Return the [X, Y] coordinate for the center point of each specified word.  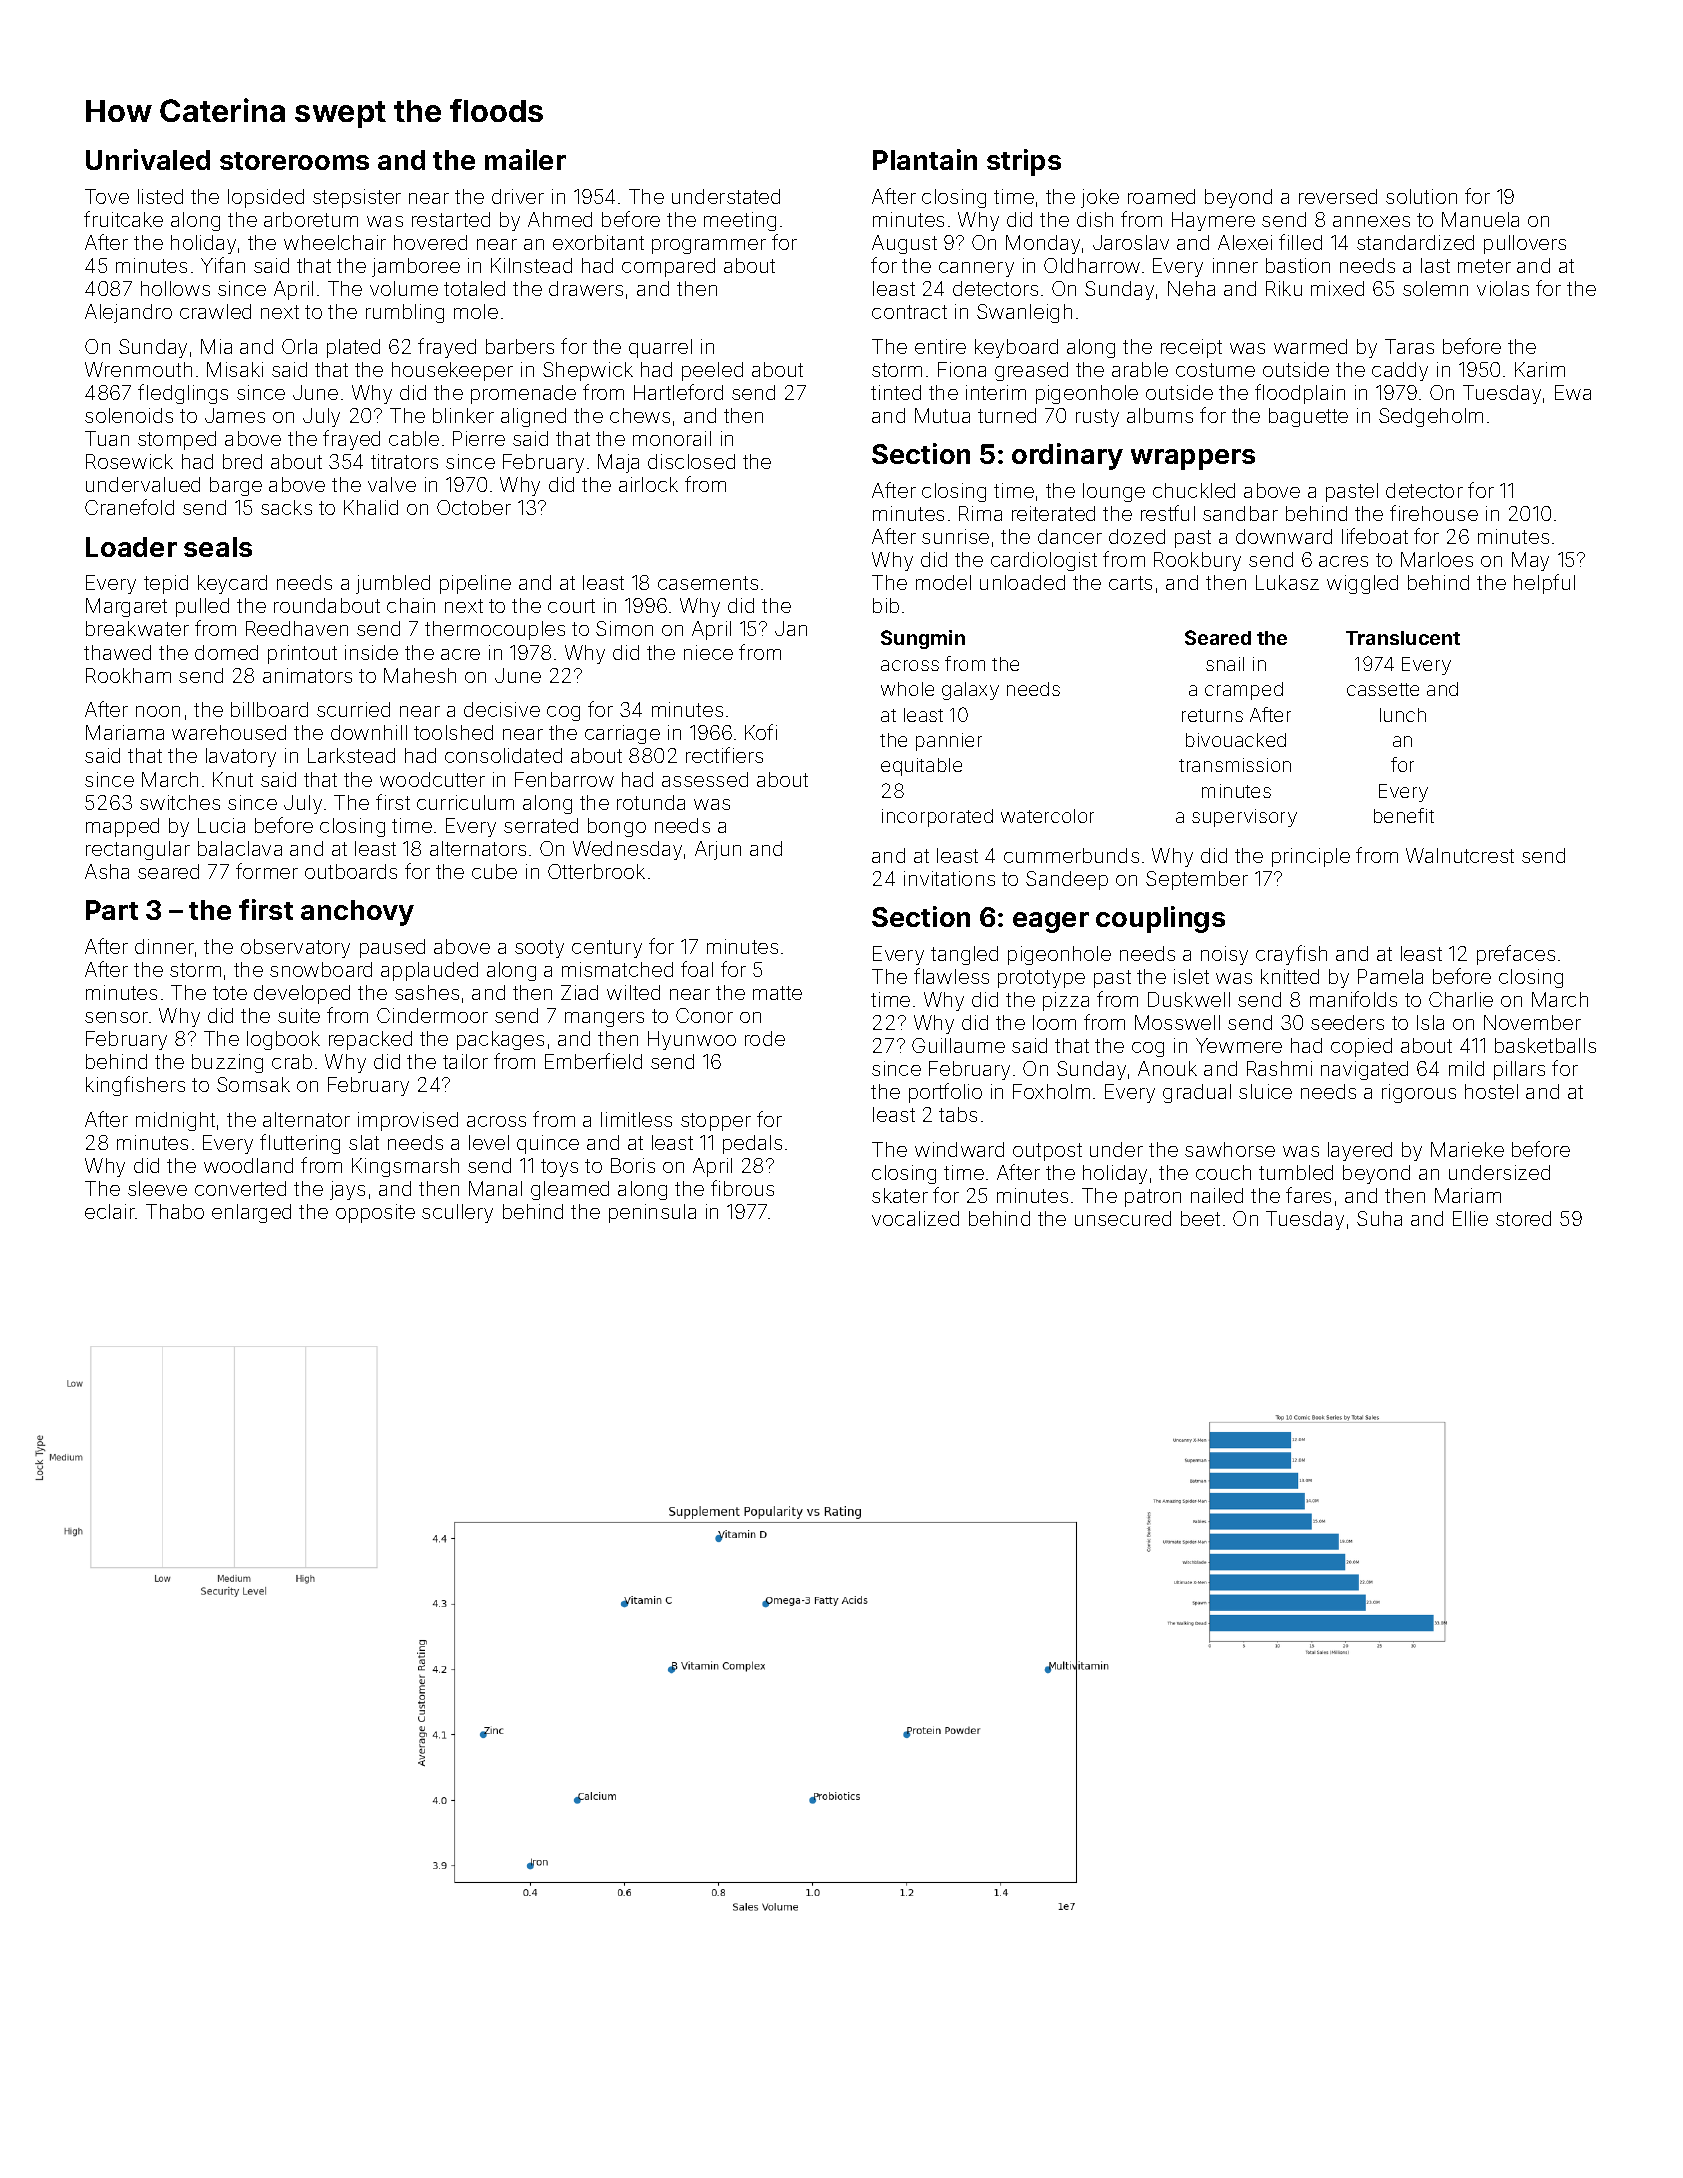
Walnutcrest [1460, 855]
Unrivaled [148, 159]
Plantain [925, 159]
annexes [1371, 221]
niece [708, 652]
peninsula [652, 1213]
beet [1200, 1218]
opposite [375, 1213]
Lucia [221, 825]
